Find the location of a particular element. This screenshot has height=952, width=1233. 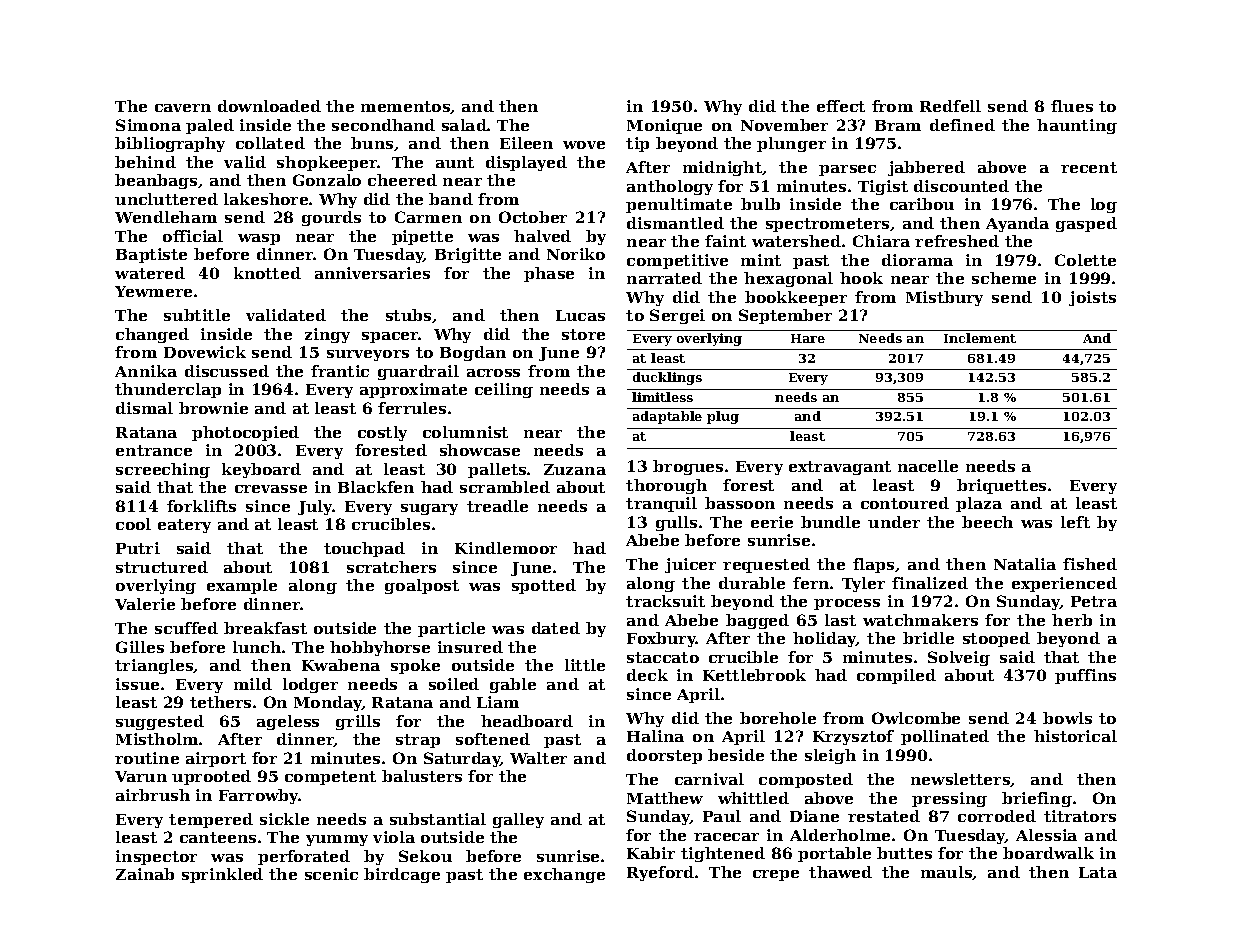

cool is located at coordinates (133, 524).
